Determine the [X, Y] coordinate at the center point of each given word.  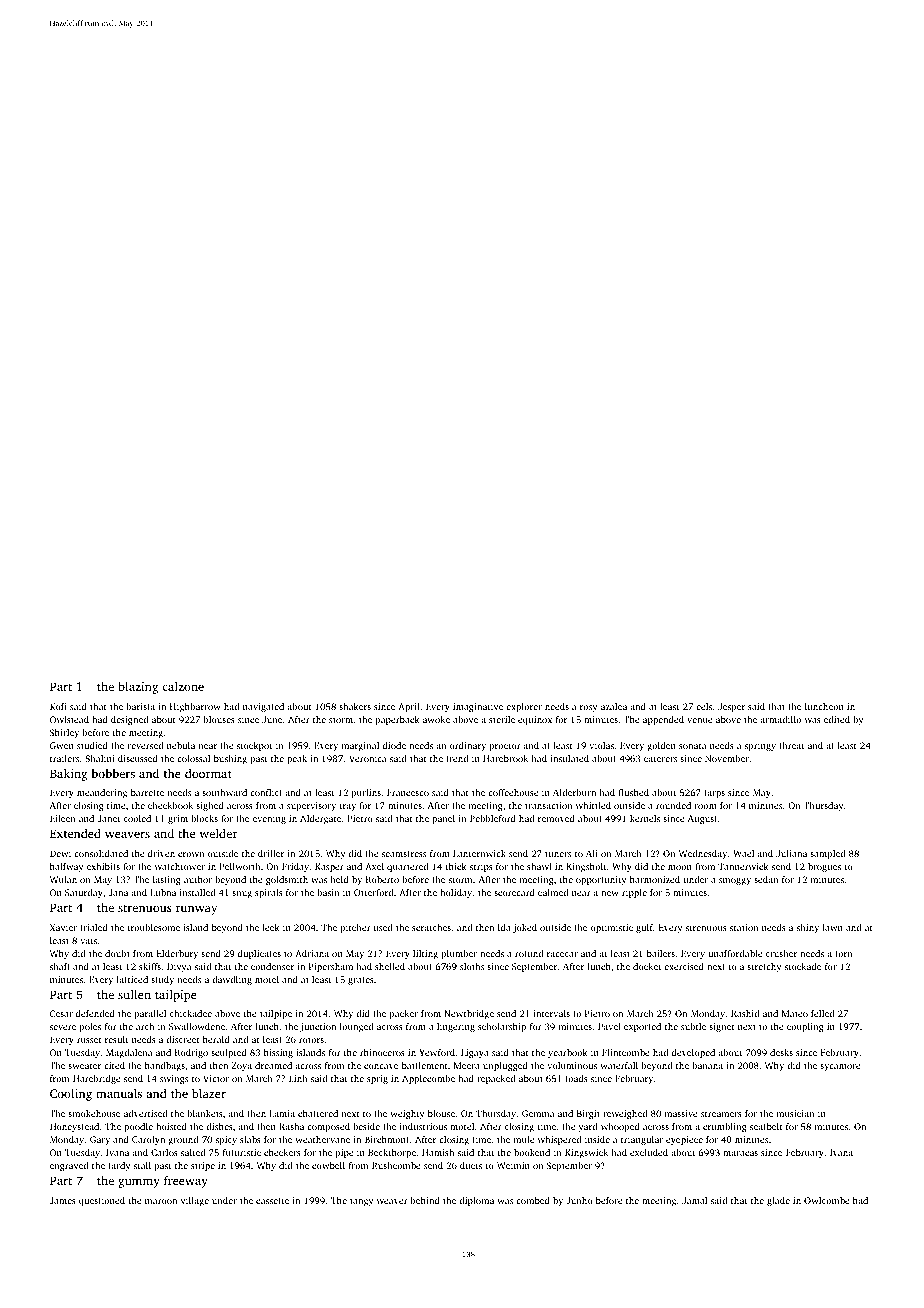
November [727, 758]
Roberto [382, 879]
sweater [84, 1066]
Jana [118, 892]
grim [178, 819]
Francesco [408, 792]
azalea [614, 706]
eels [704, 706]
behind [425, 1200]
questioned [102, 1201]
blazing [138, 688]
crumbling [725, 1127]
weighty [407, 1114]
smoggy [735, 881]
